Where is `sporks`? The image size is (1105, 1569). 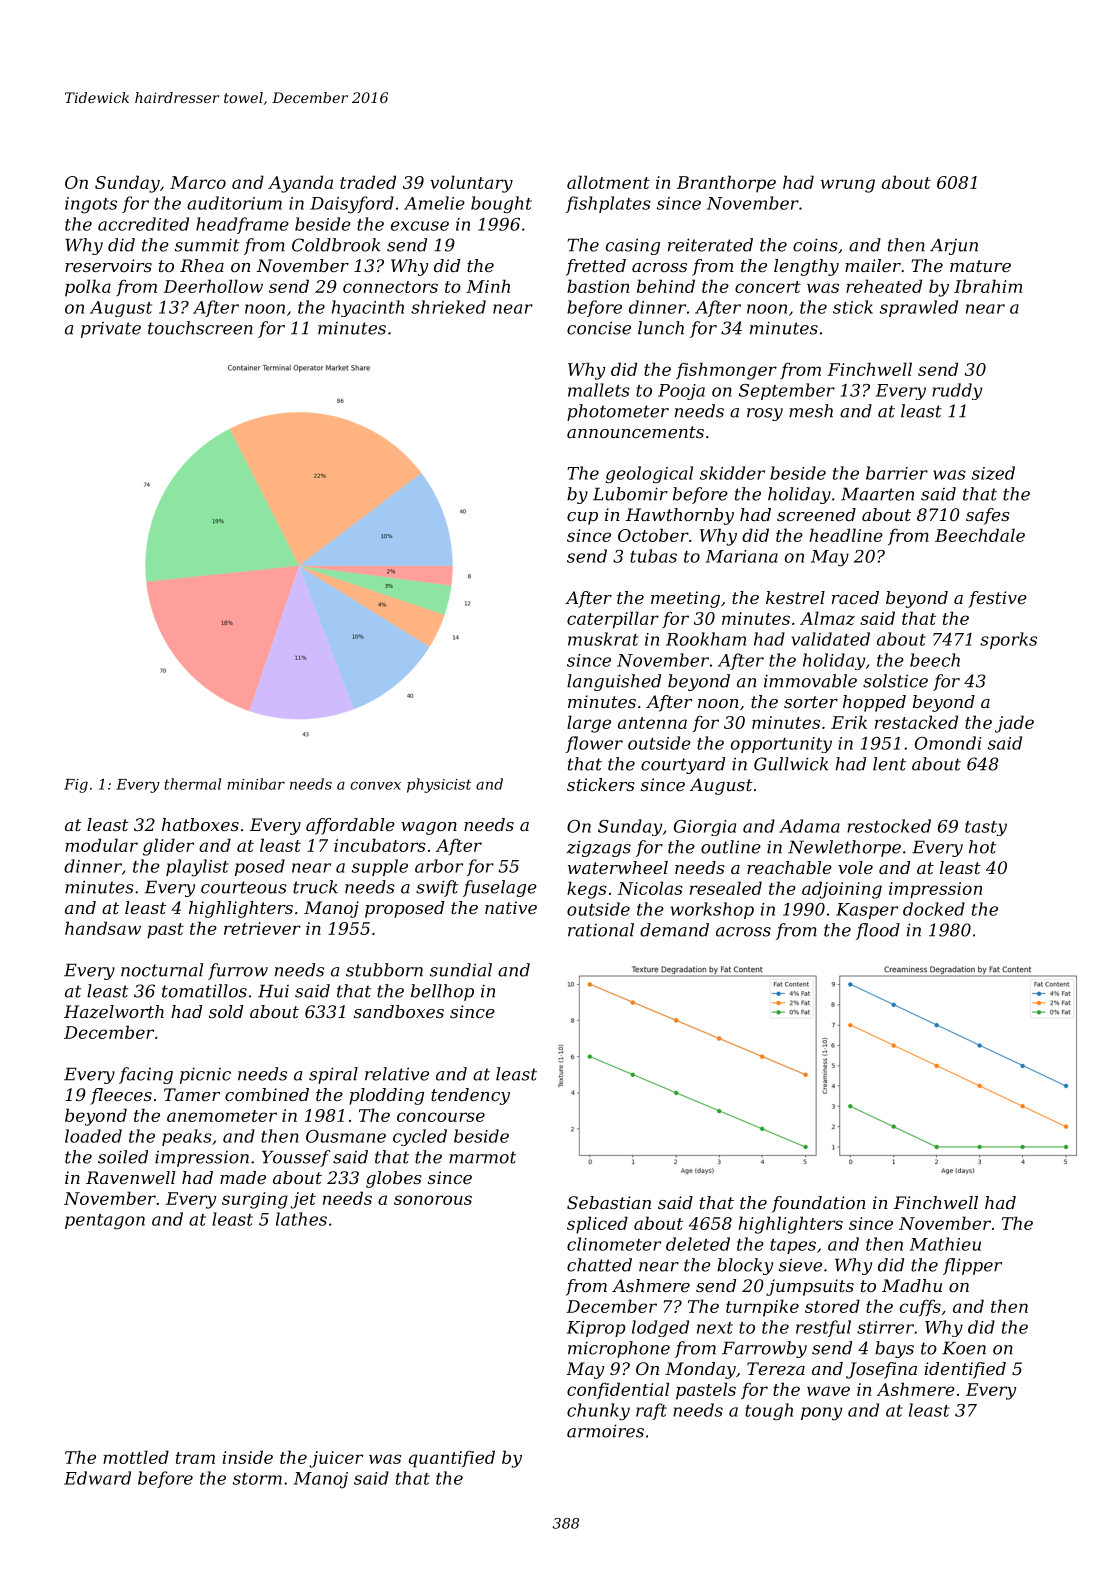
sporks is located at coordinates (1008, 640).
